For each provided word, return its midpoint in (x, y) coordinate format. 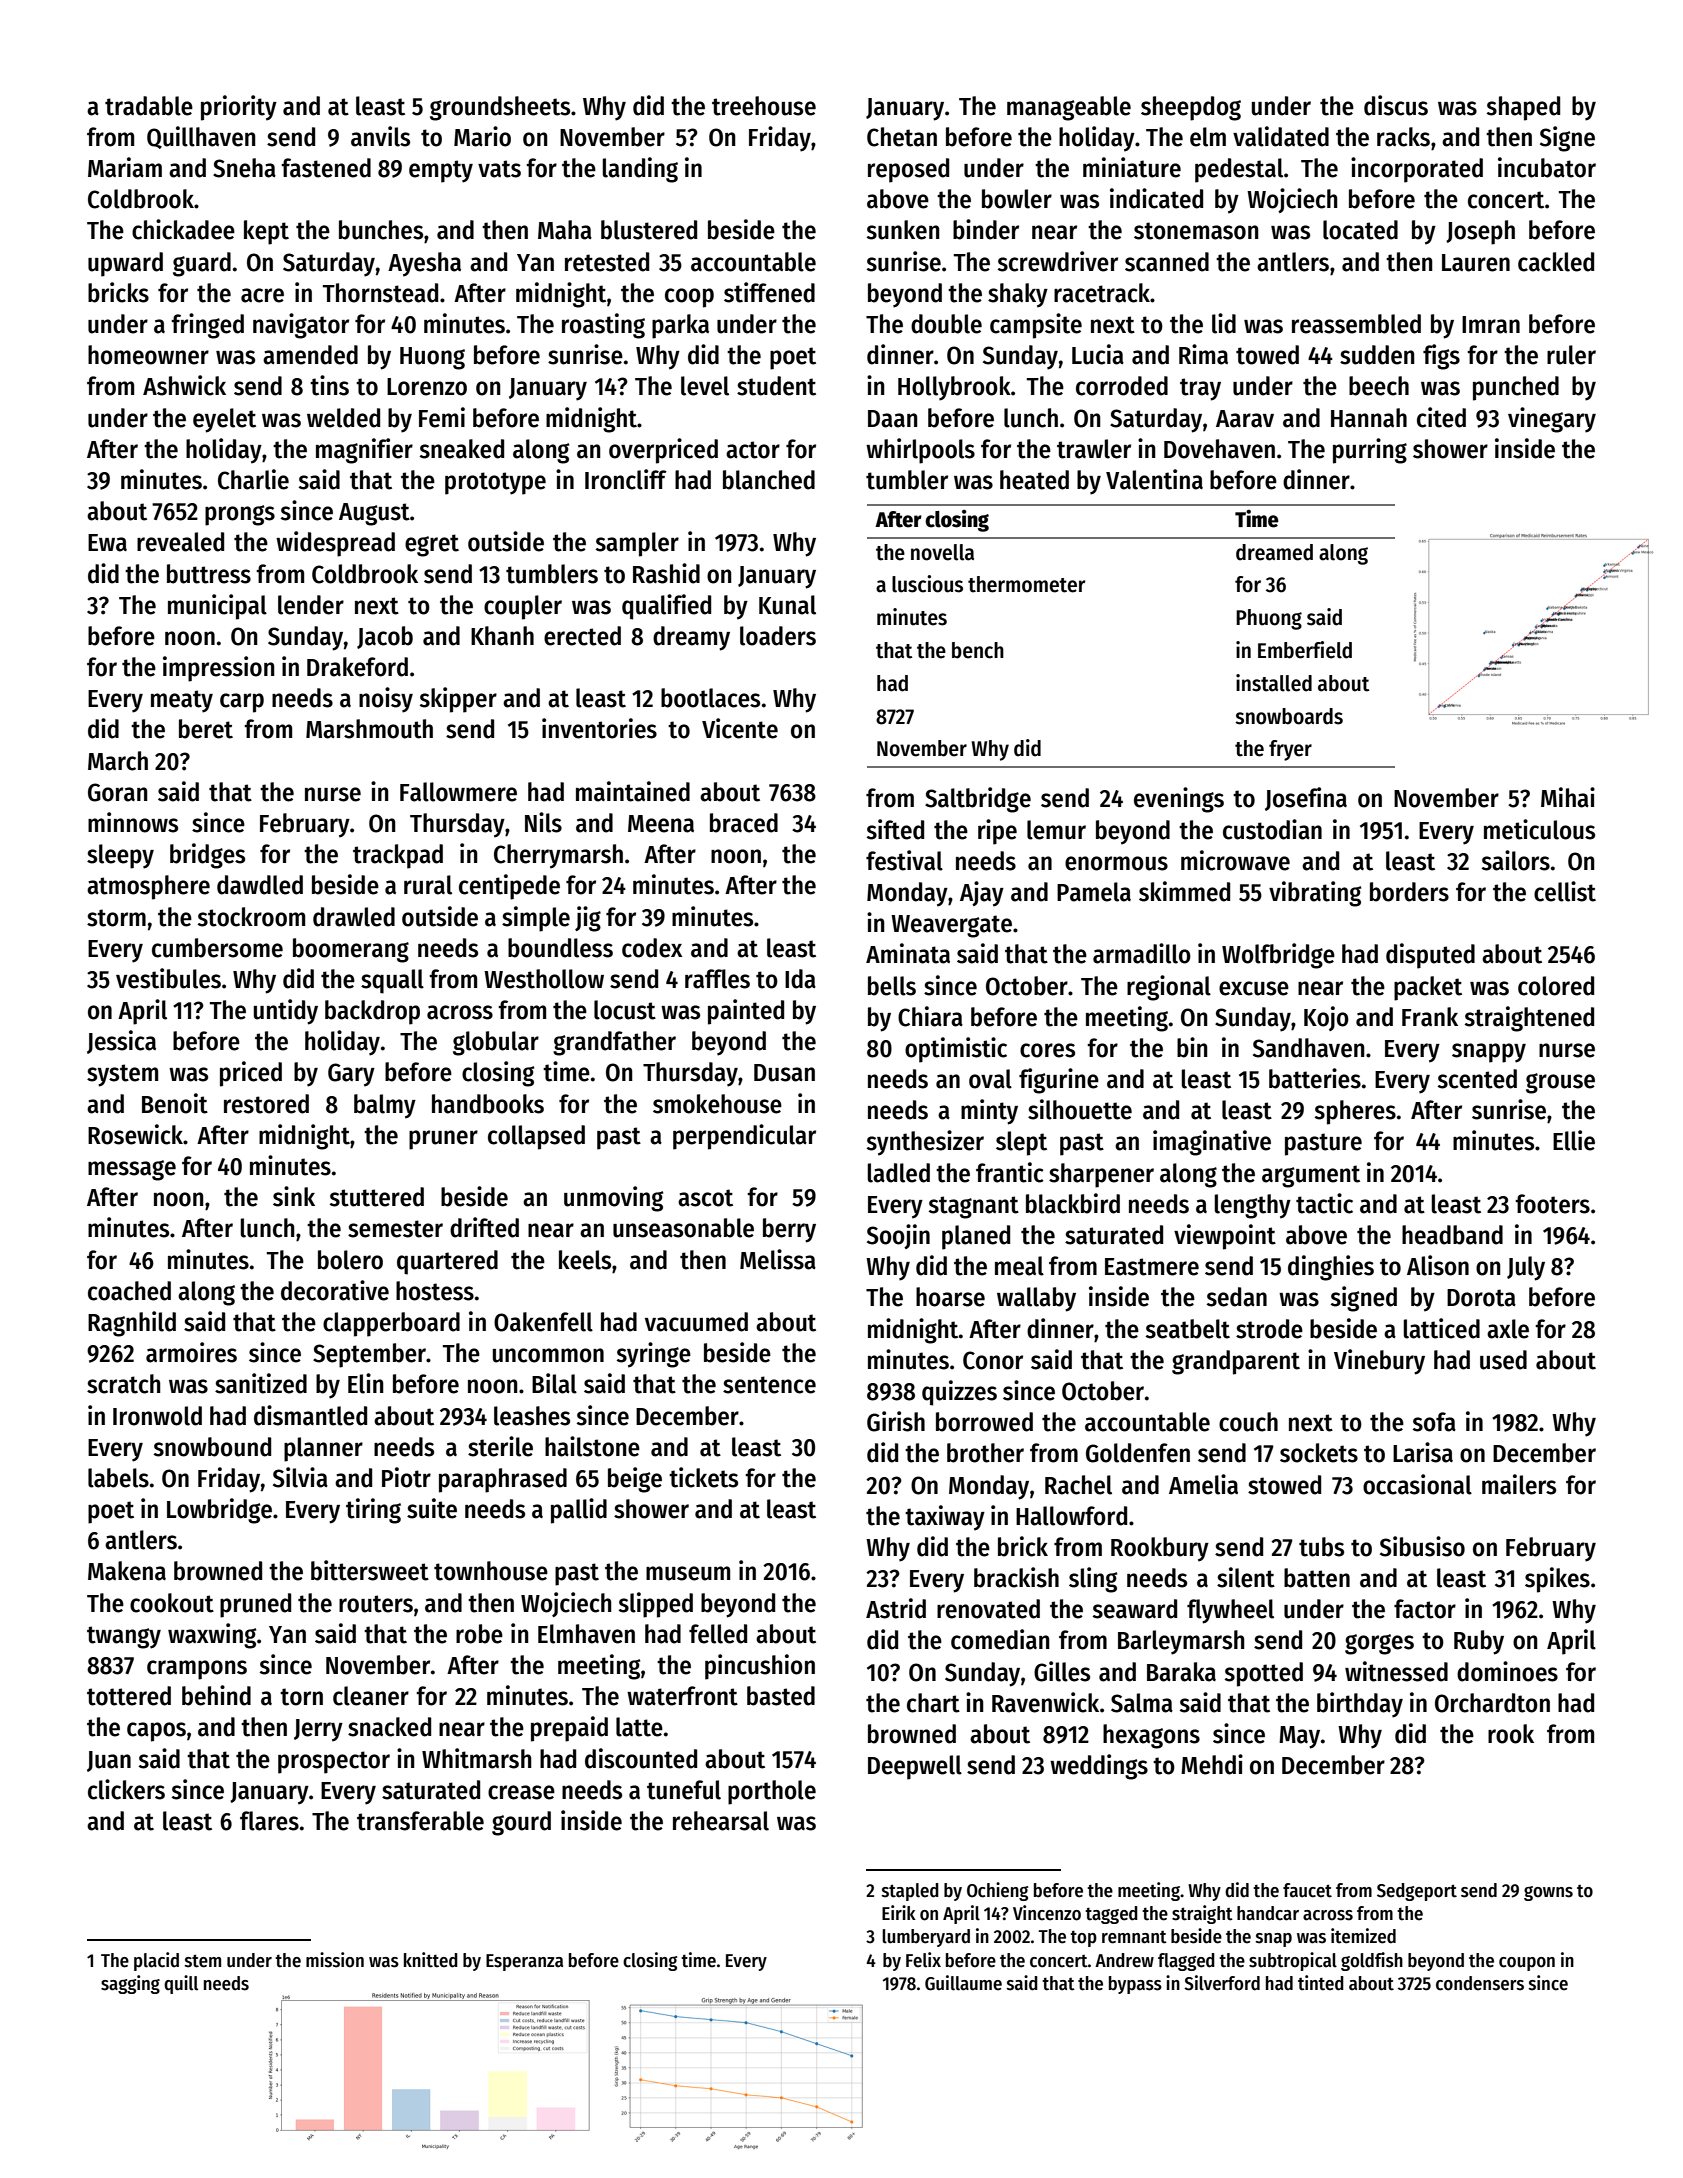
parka (680, 326)
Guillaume (963, 1983)
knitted (431, 1960)
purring (1370, 451)
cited (1441, 417)
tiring (373, 1511)
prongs (240, 515)
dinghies (1331, 1268)
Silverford (1222, 1983)
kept (266, 232)
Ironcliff (626, 479)
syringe (654, 1355)
